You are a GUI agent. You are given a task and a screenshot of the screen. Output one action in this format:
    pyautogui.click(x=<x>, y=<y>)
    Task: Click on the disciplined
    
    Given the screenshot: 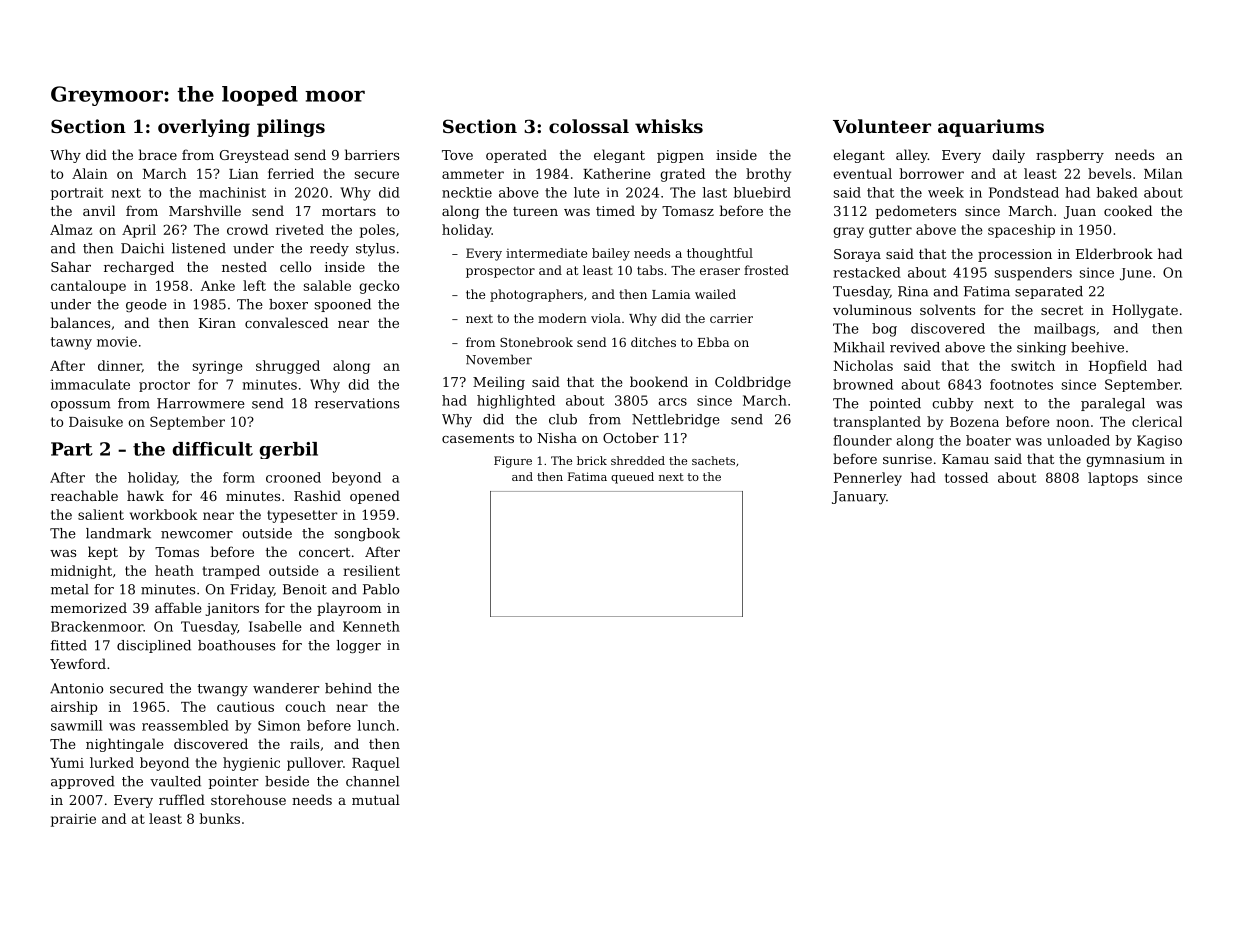 What is the action you would take?
    pyautogui.click(x=154, y=646)
